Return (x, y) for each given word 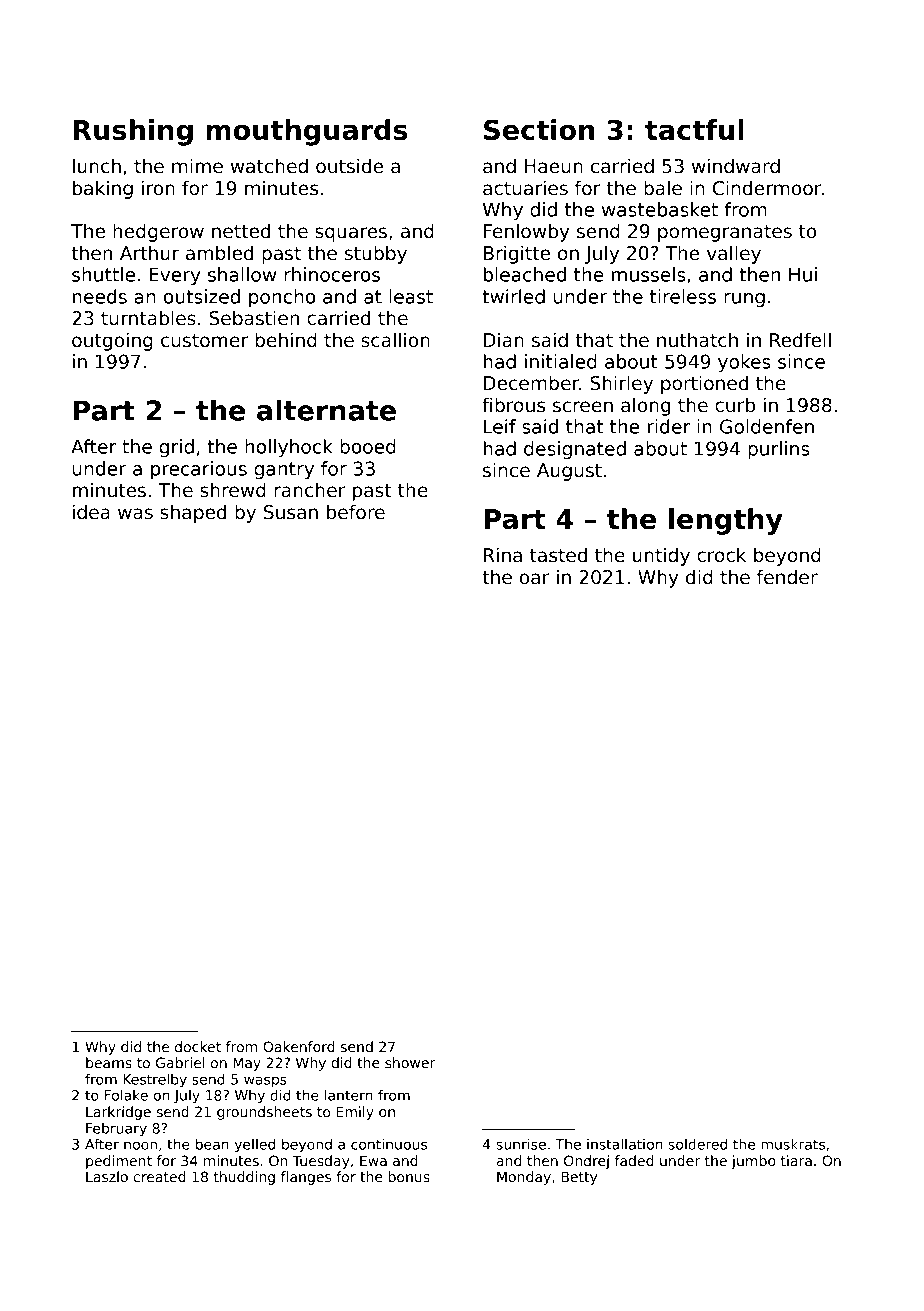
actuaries (525, 188)
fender (787, 577)
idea (91, 512)
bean (212, 1144)
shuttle (103, 274)
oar (534, 579)
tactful (694, 129)
